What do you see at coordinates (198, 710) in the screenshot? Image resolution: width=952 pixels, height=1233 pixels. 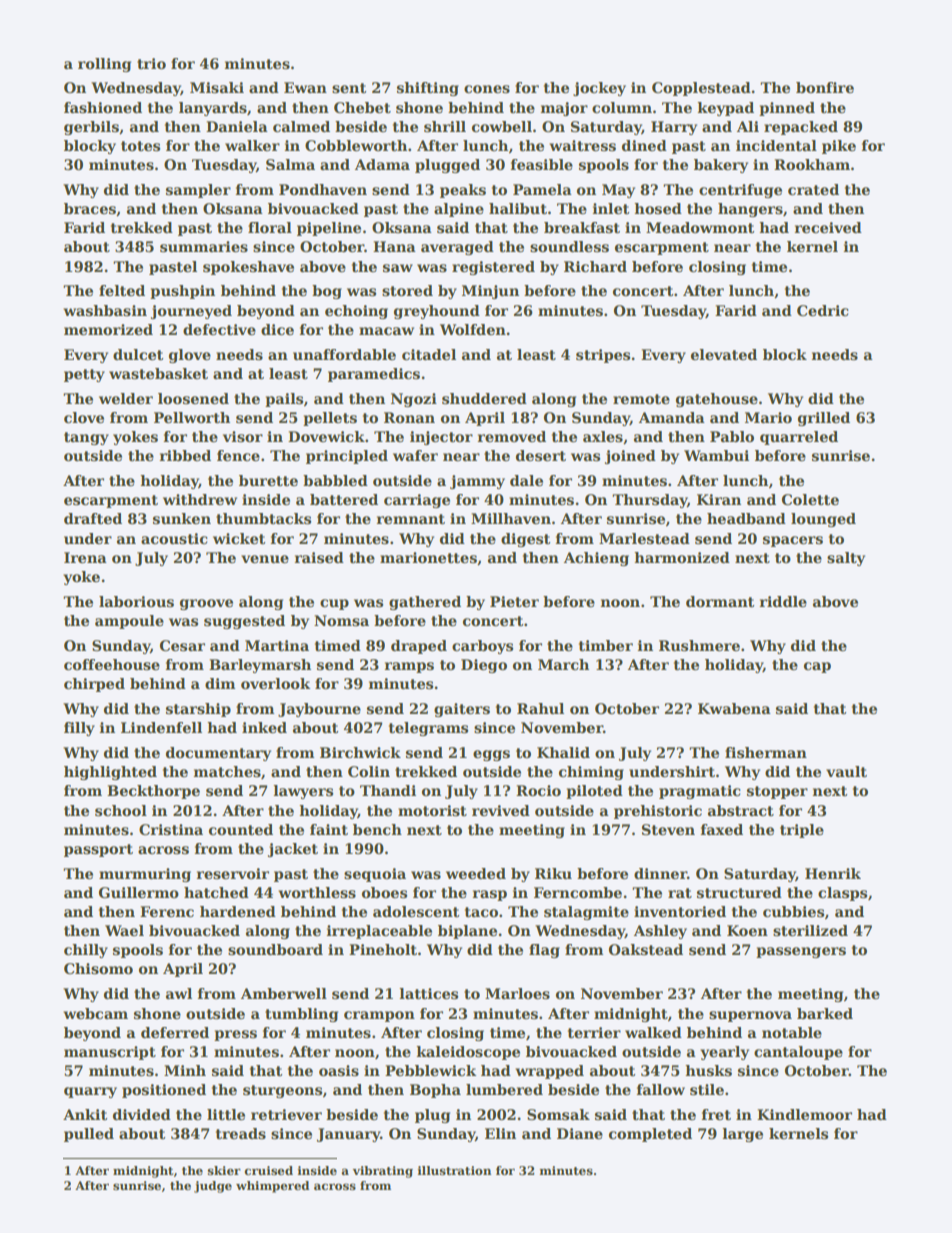 I see `starship` at bounding box center [198, 710].
